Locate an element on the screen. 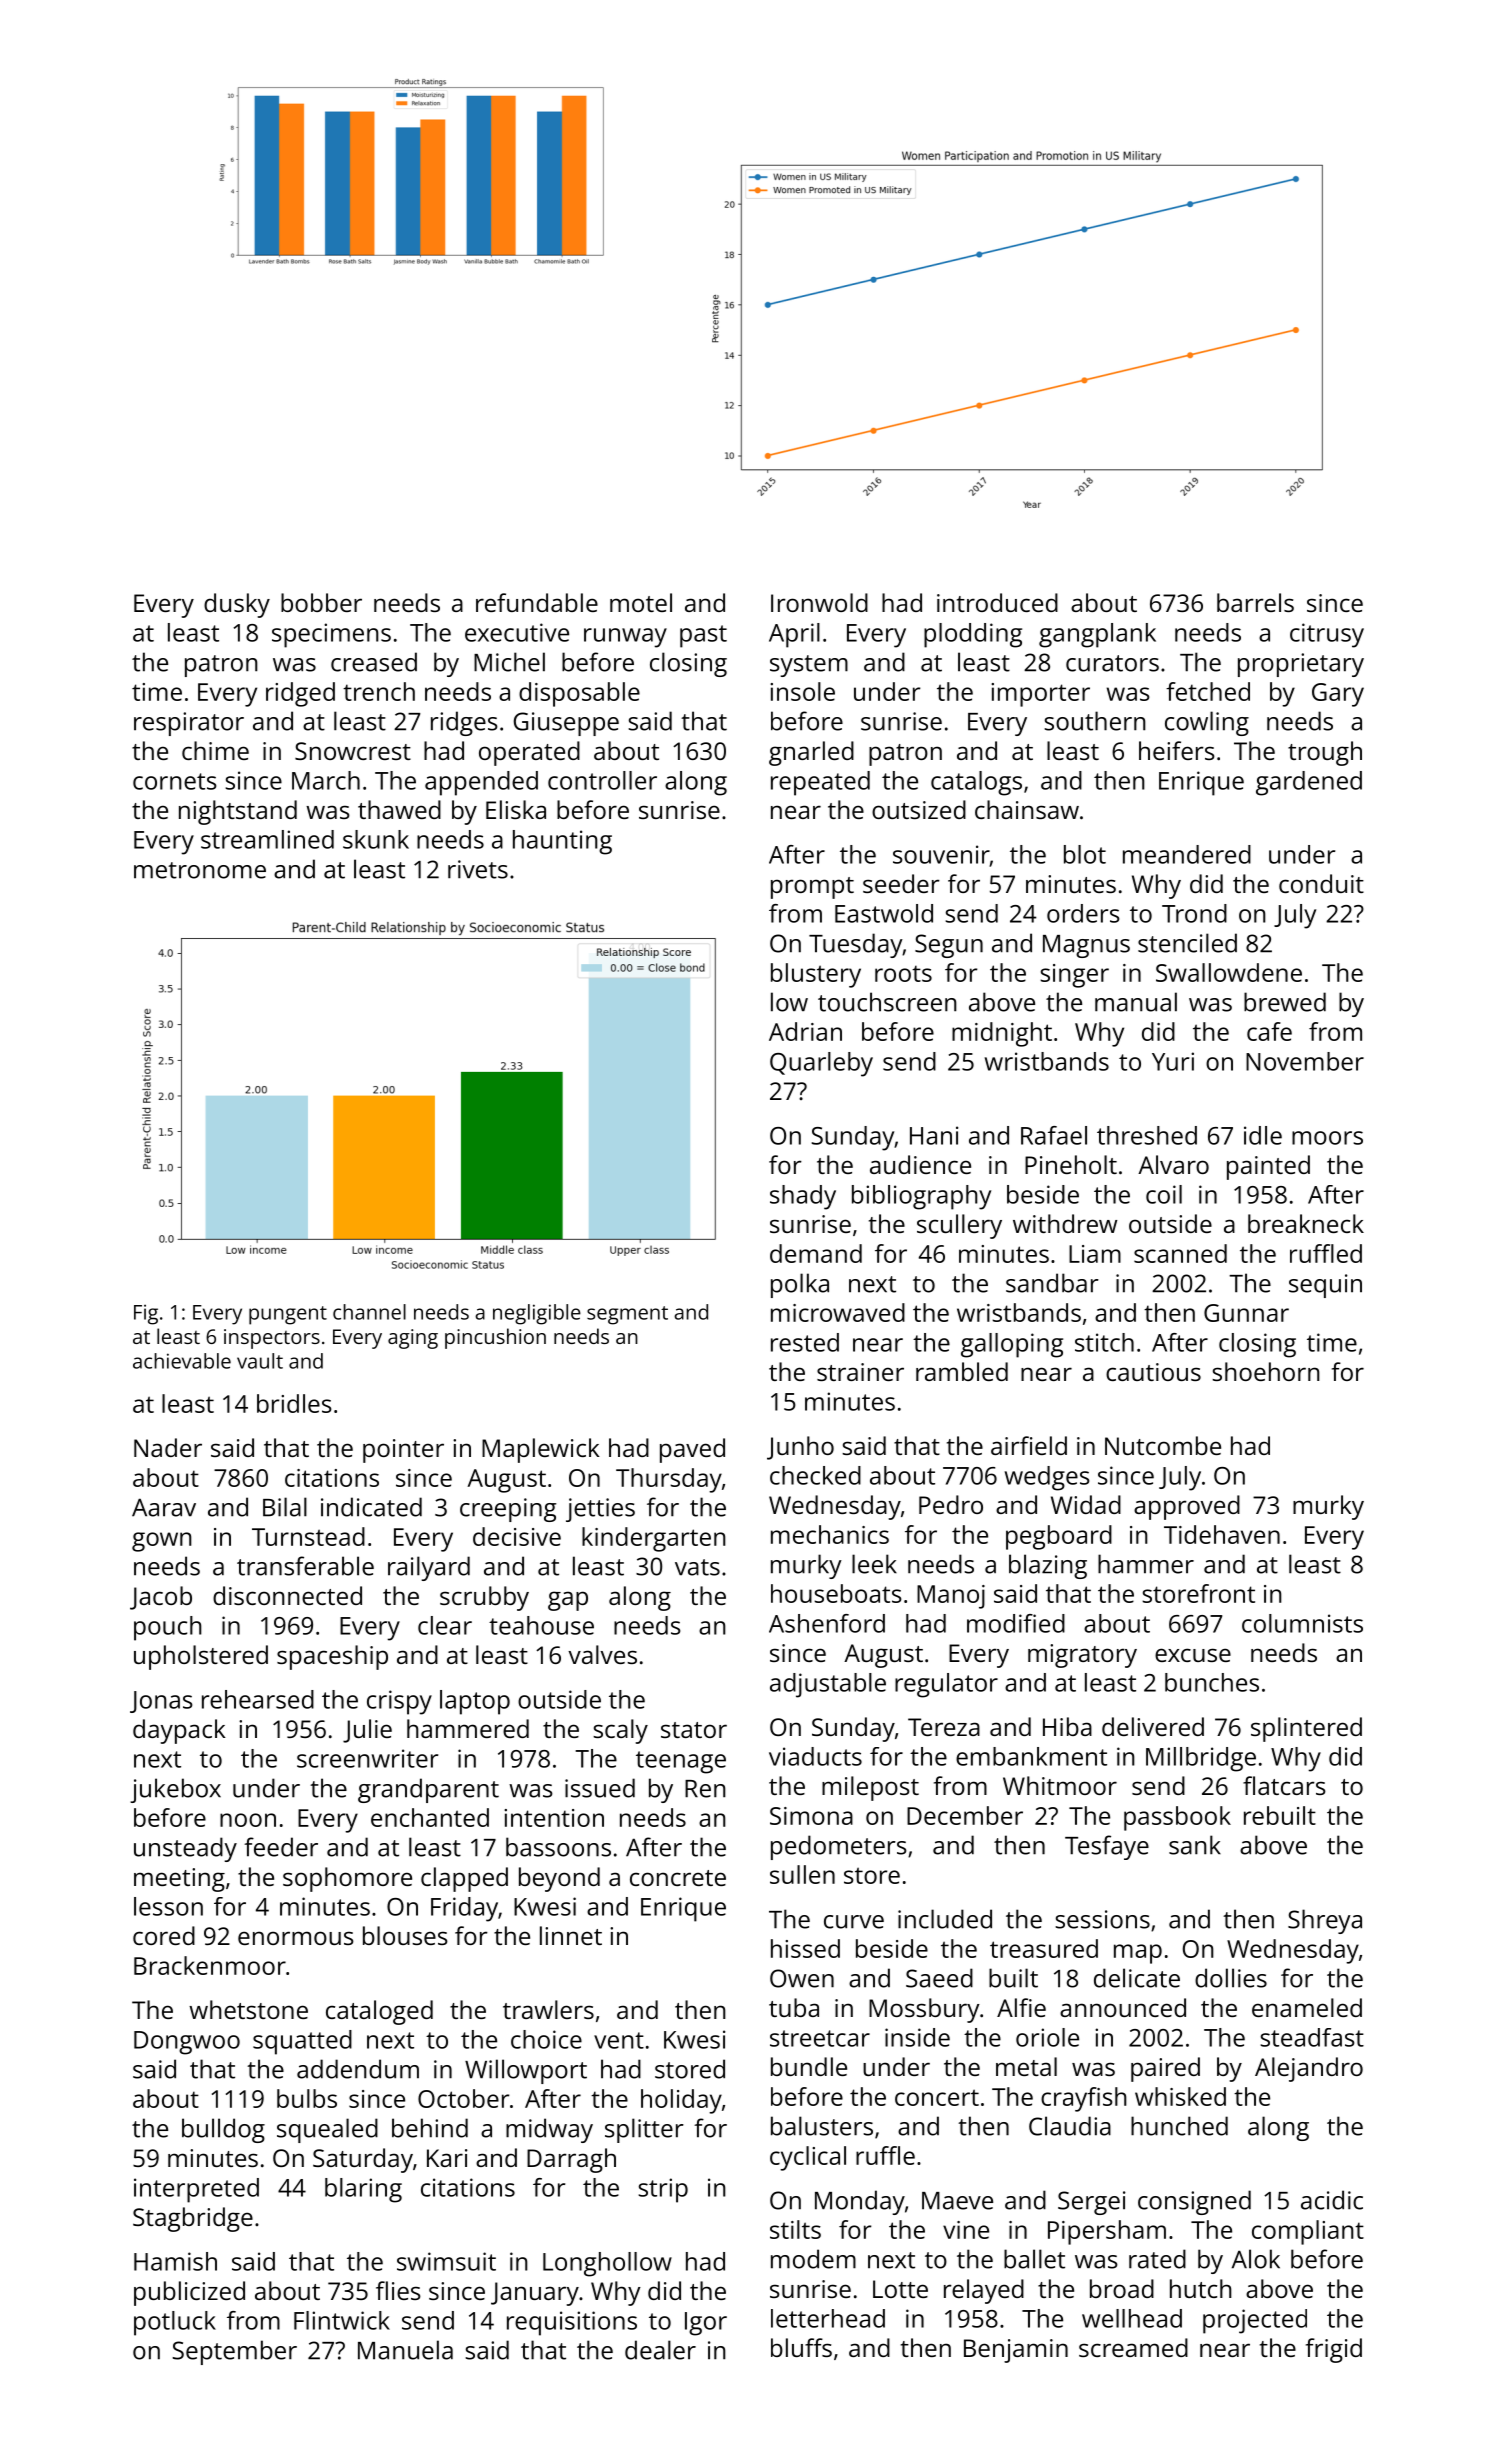 This screenshot has width=1496, height=2464. achievable is located at coordinates (182, 1361).
